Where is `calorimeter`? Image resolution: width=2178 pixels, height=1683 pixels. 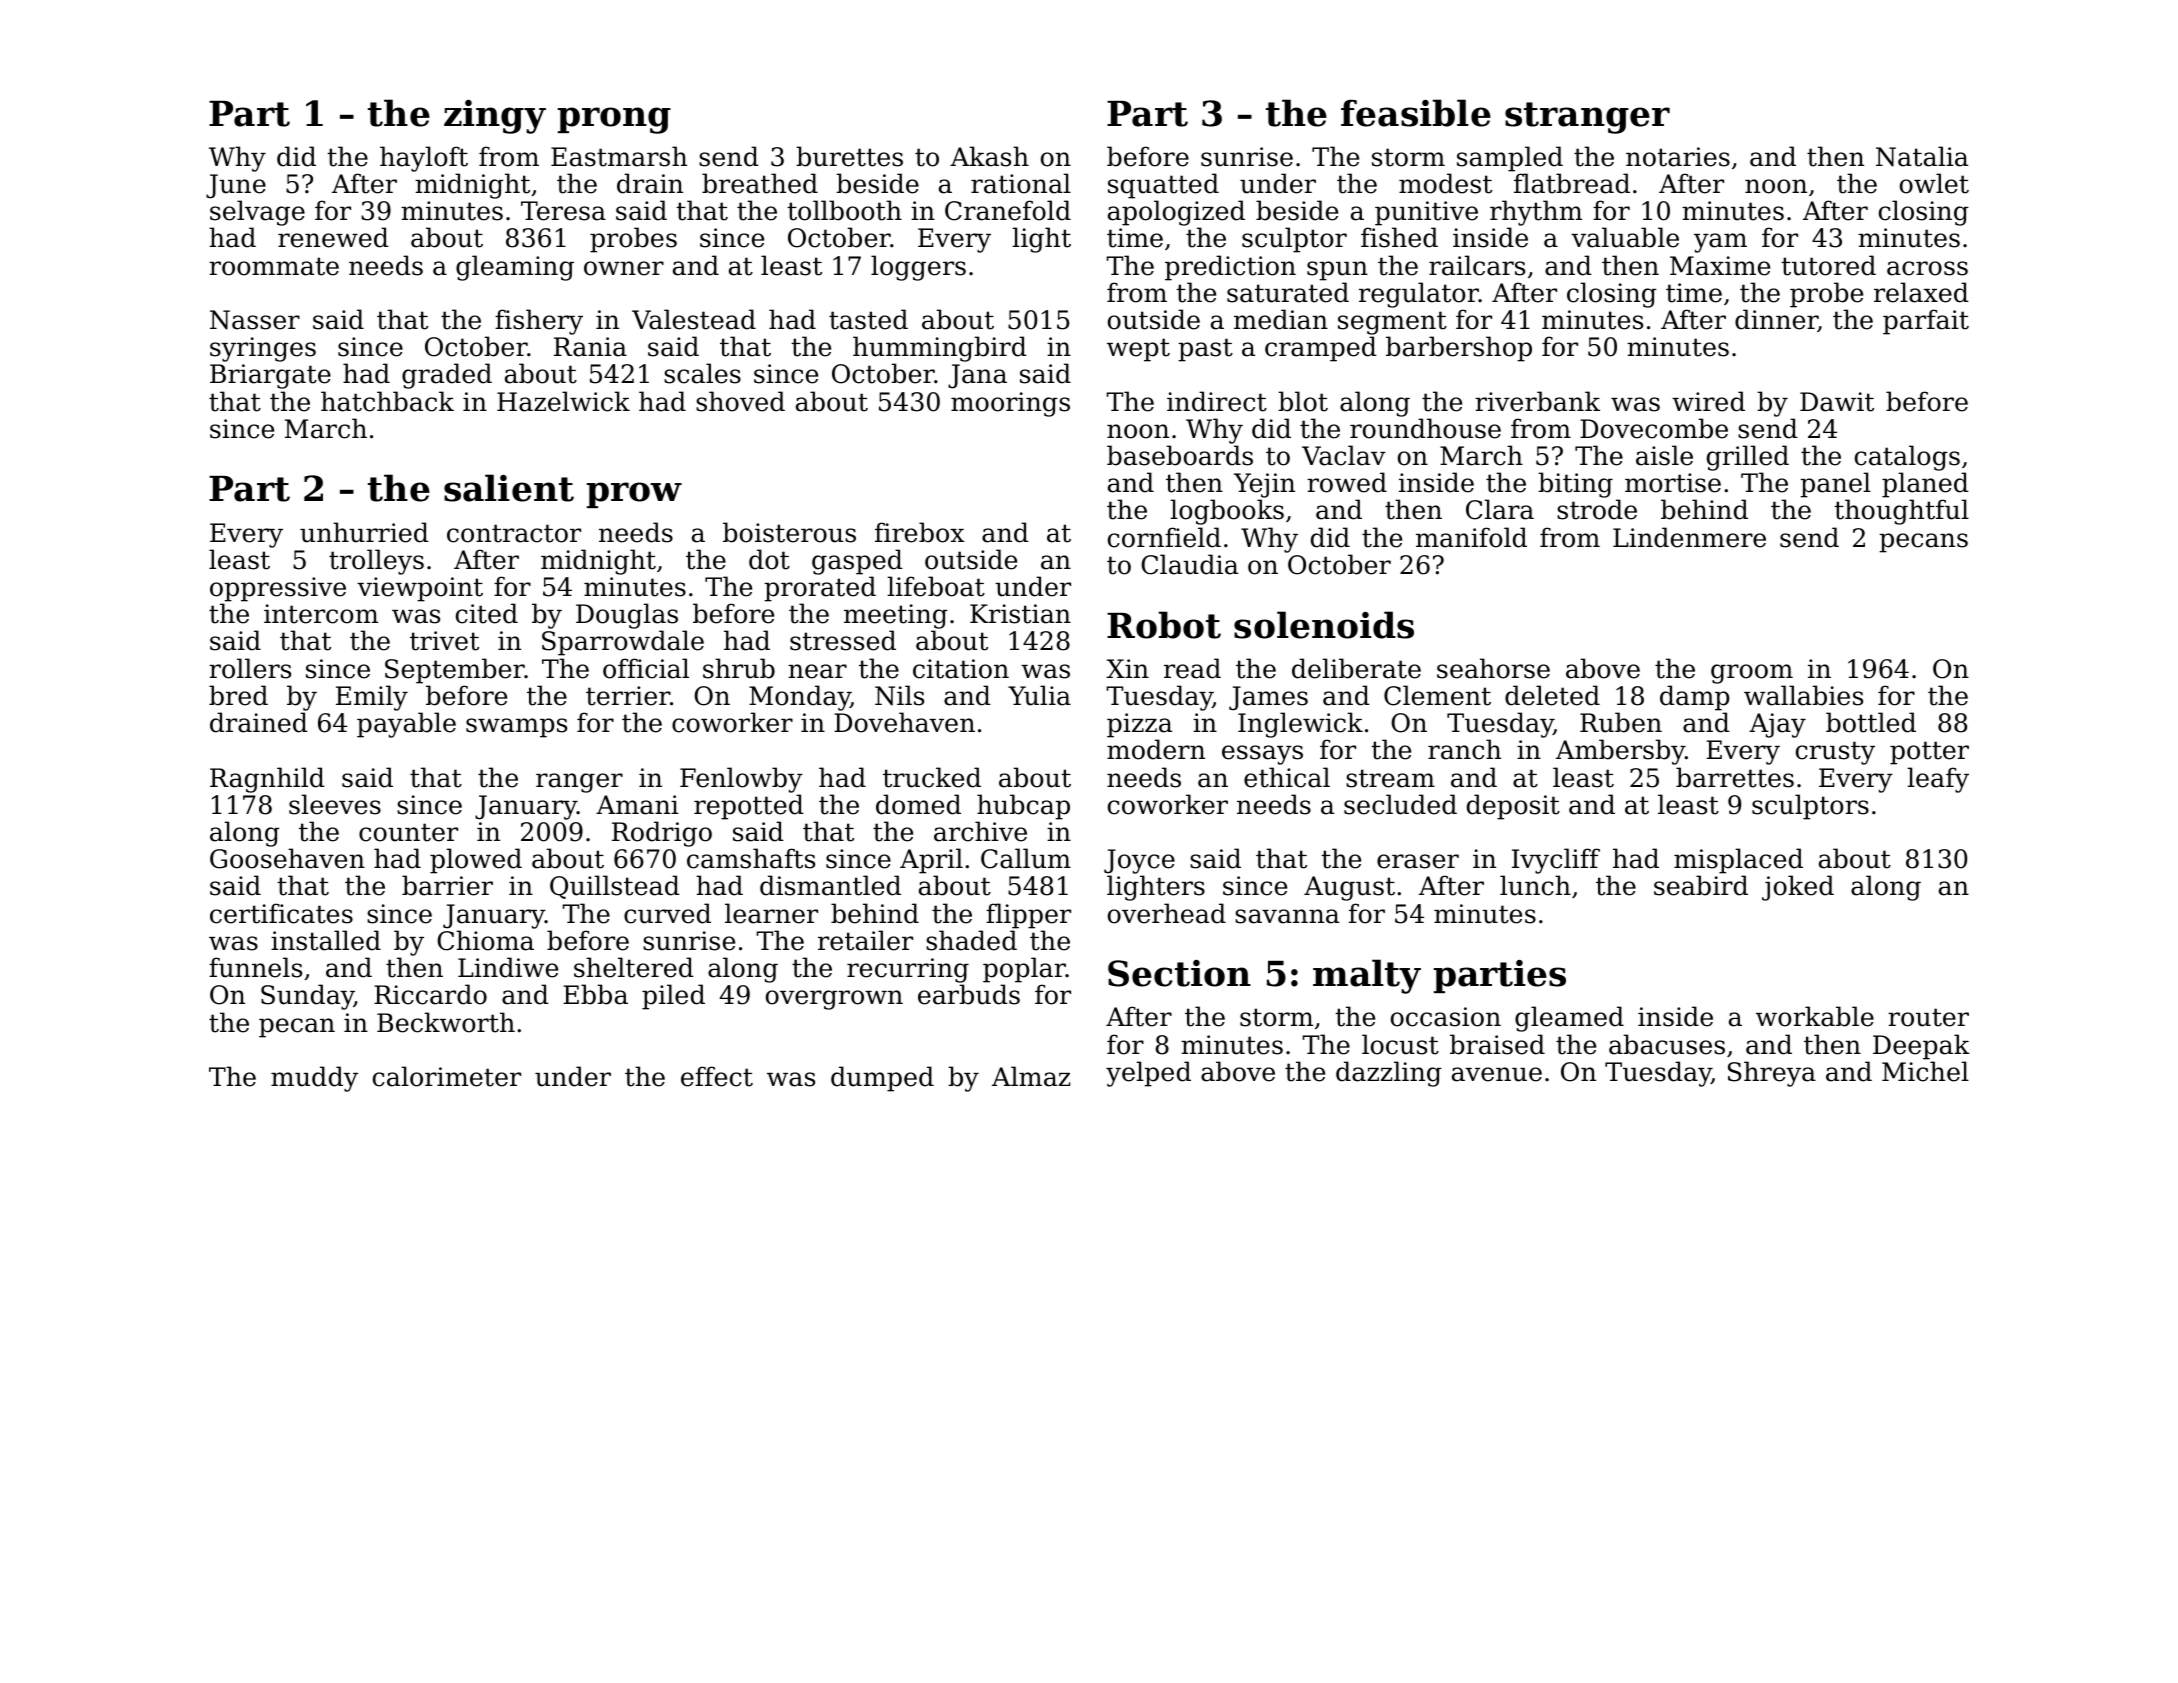 calorimeter is located at coordinates (447, 1076).
